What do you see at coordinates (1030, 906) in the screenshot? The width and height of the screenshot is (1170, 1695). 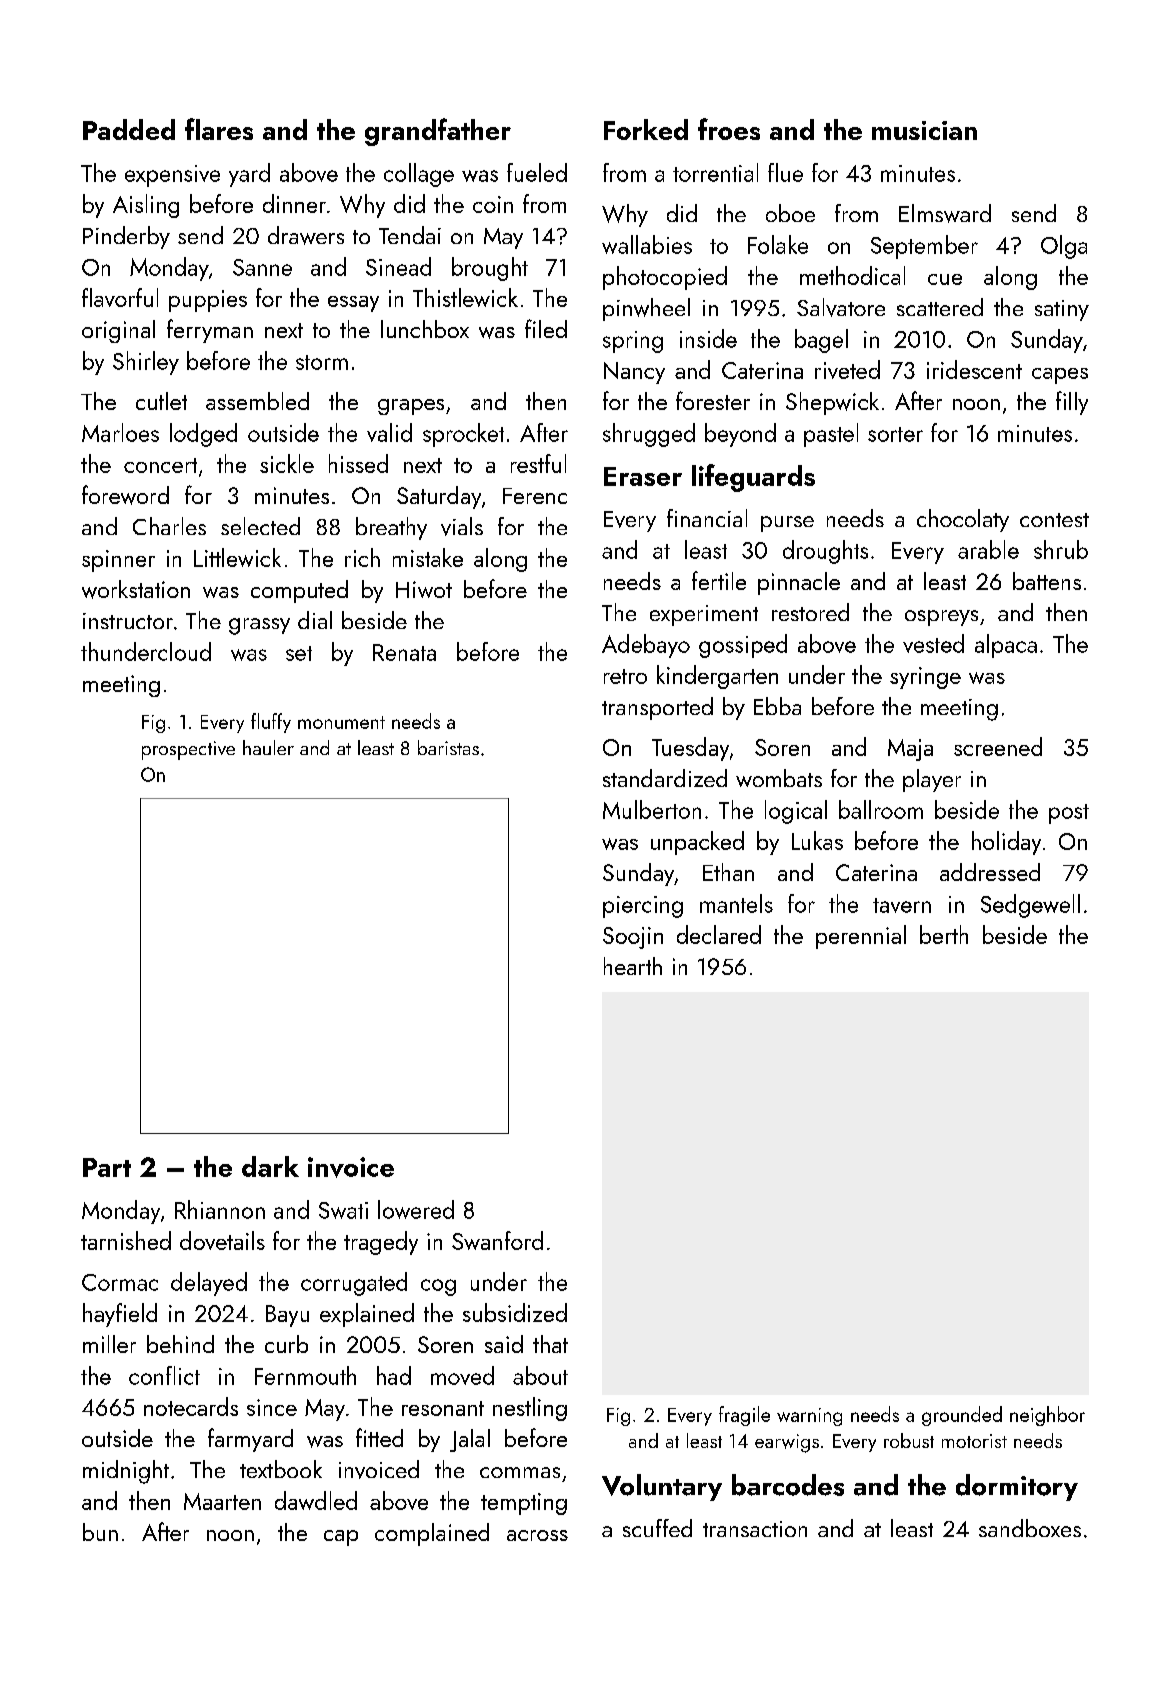 I see `Sedgewell` at bounding box center [1030, 906].
